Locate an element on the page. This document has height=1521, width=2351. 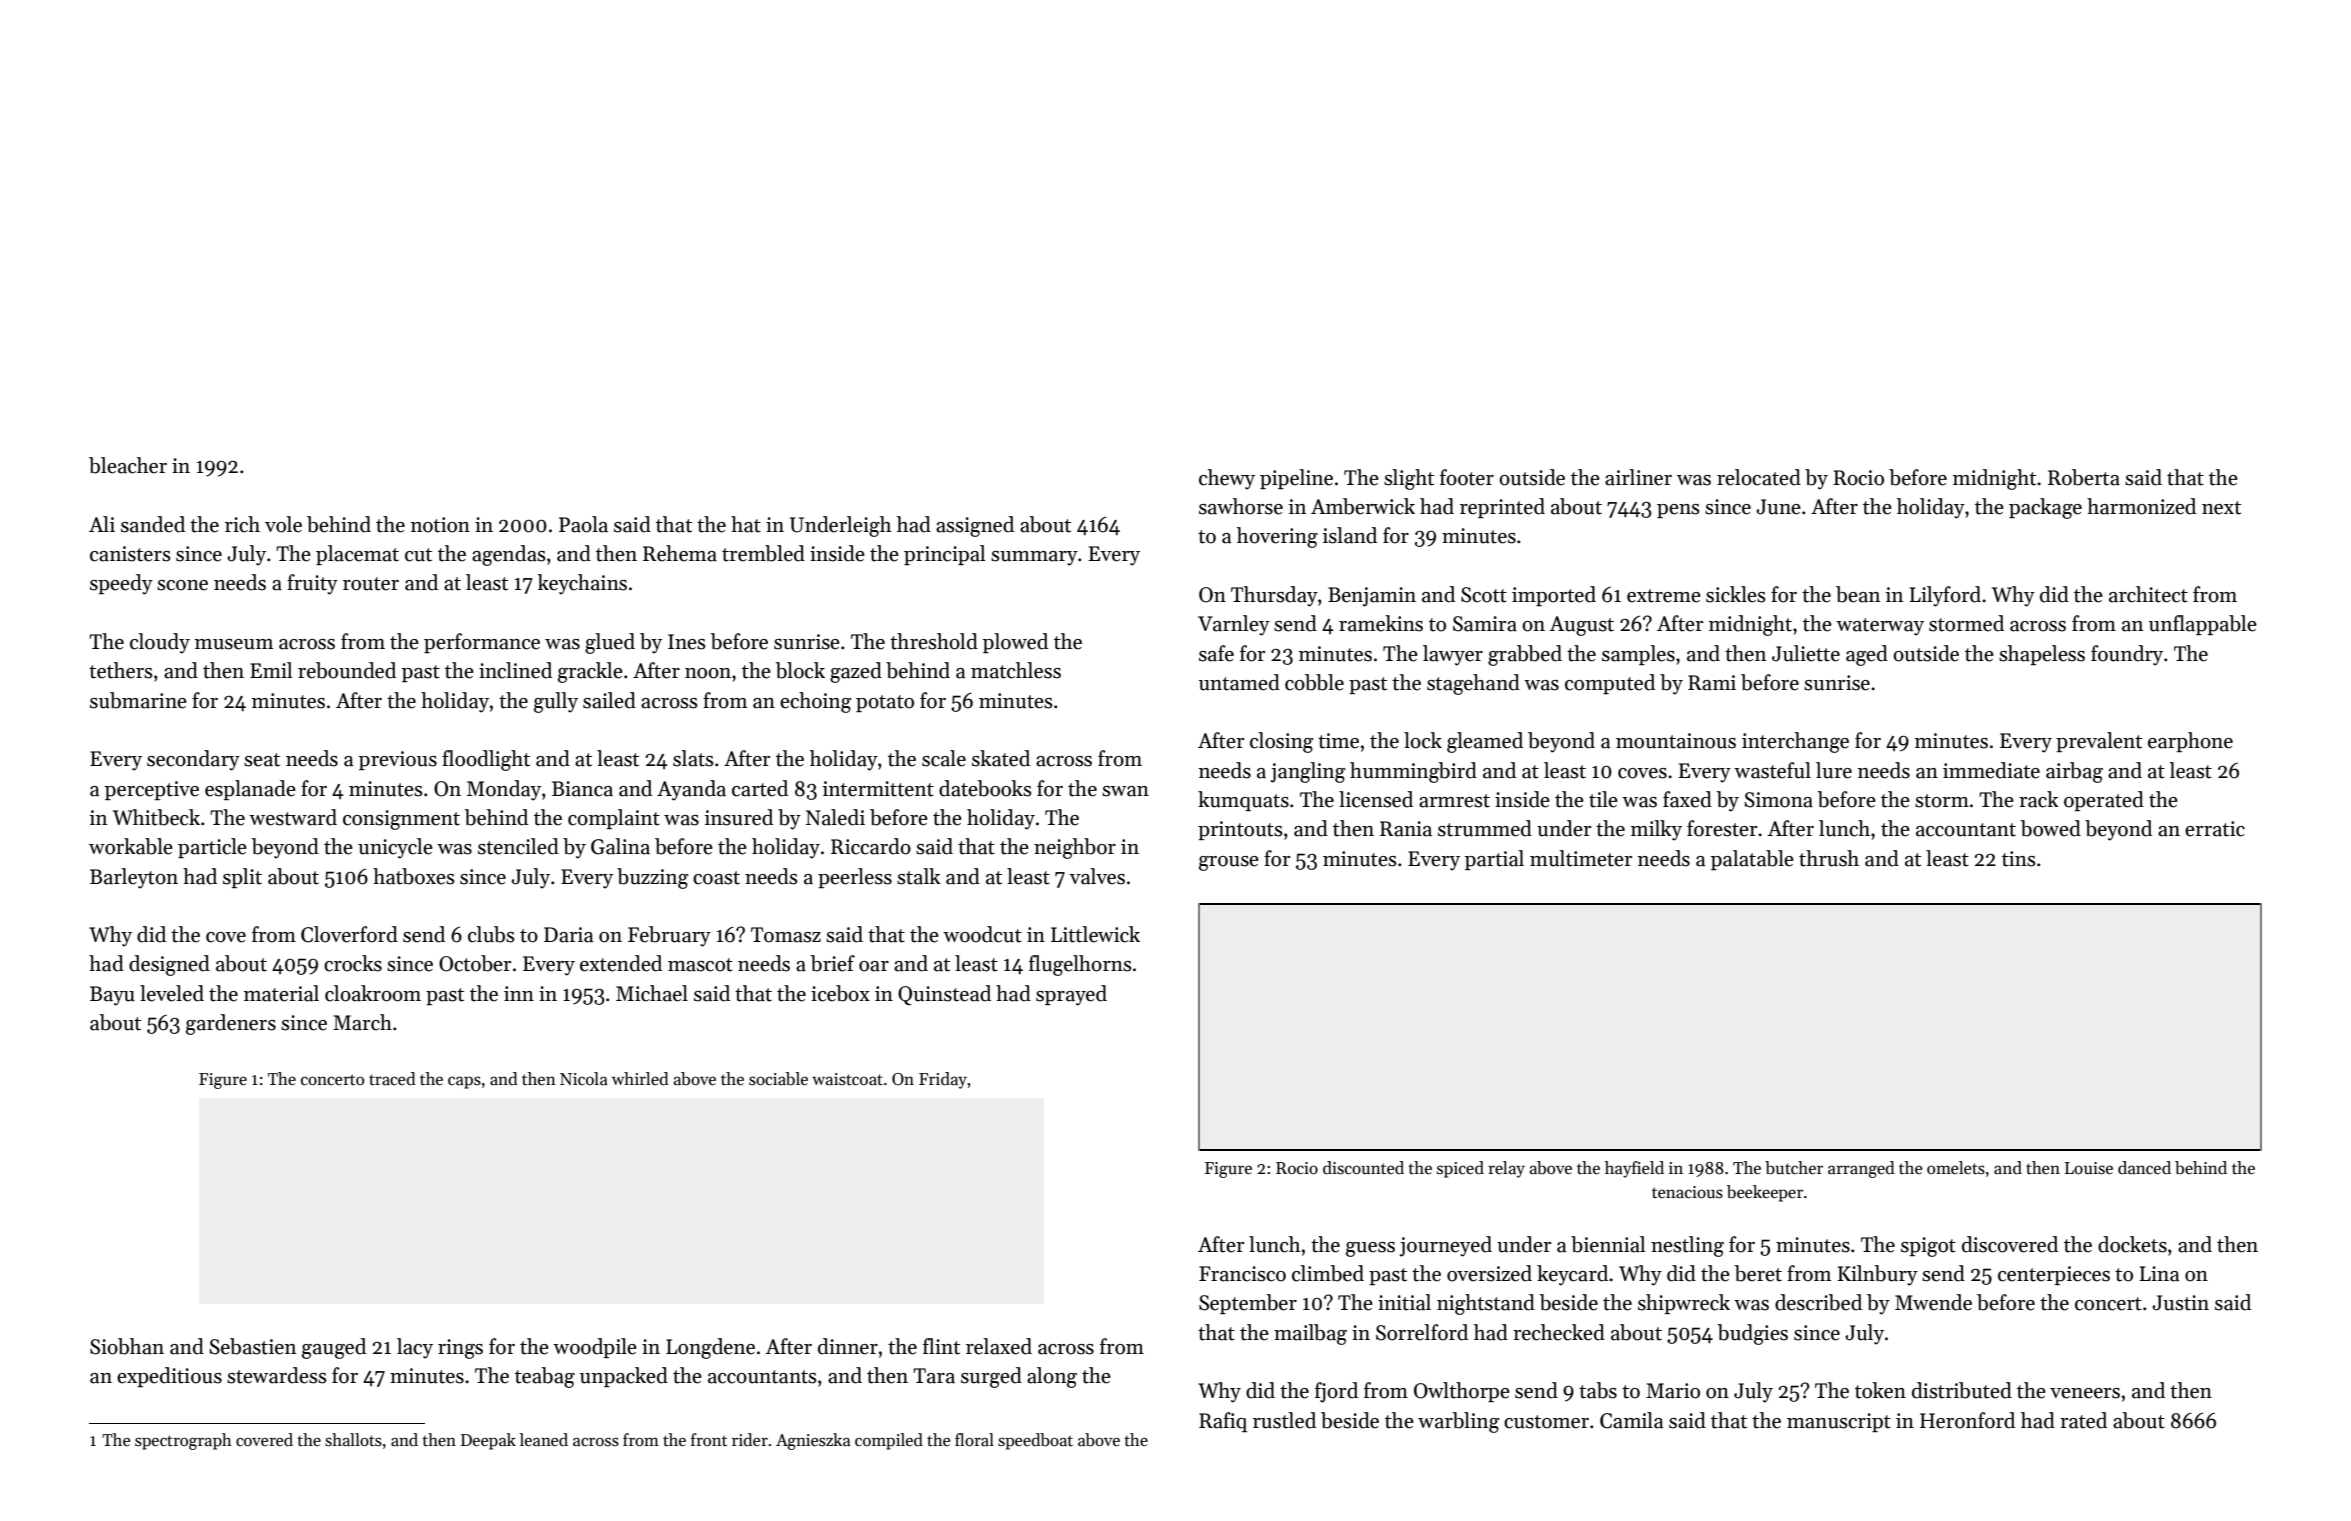
front is located at coordinates (709, 1439).
